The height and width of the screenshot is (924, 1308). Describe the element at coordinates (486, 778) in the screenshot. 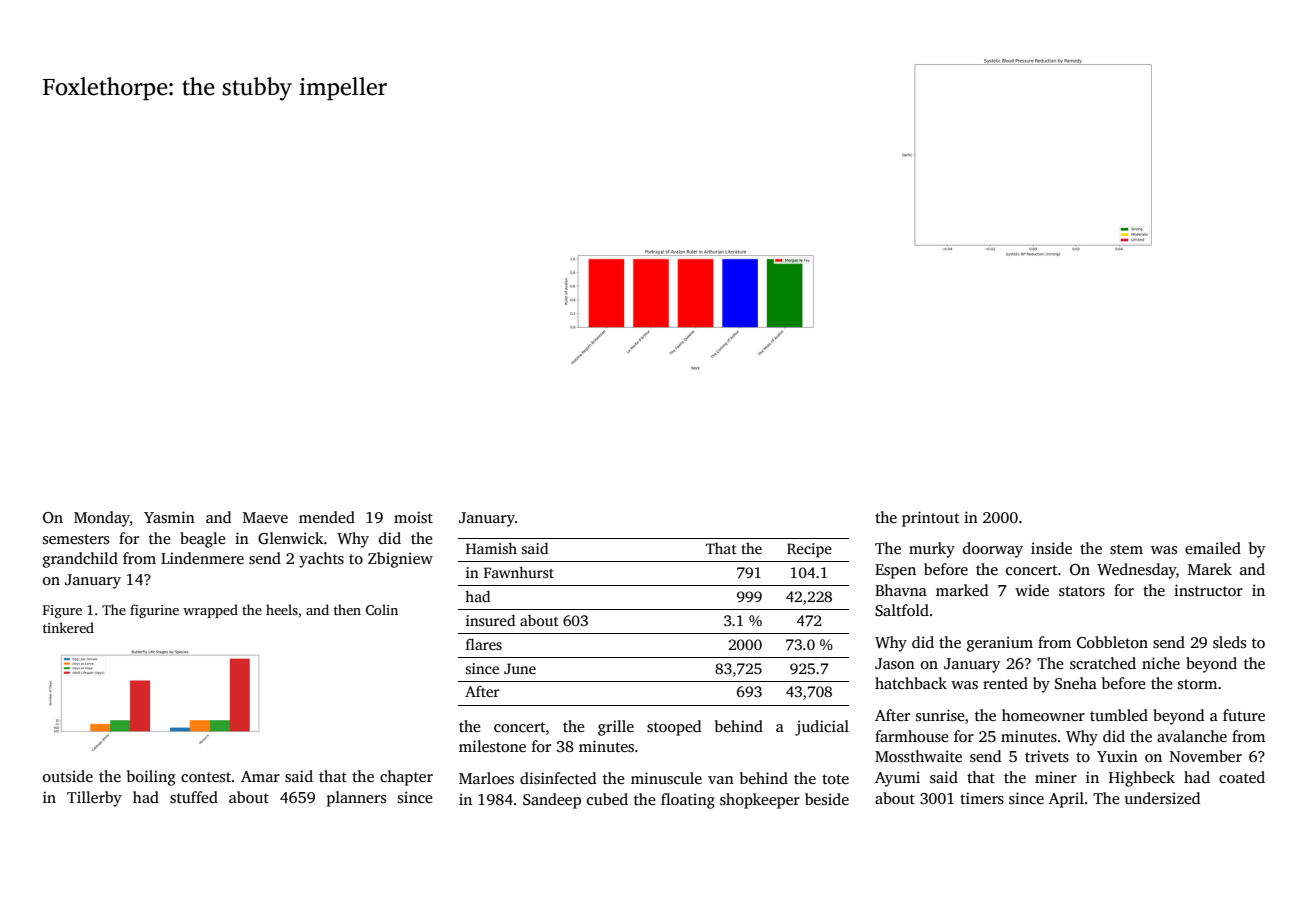

I see `Marloes` at that location.
